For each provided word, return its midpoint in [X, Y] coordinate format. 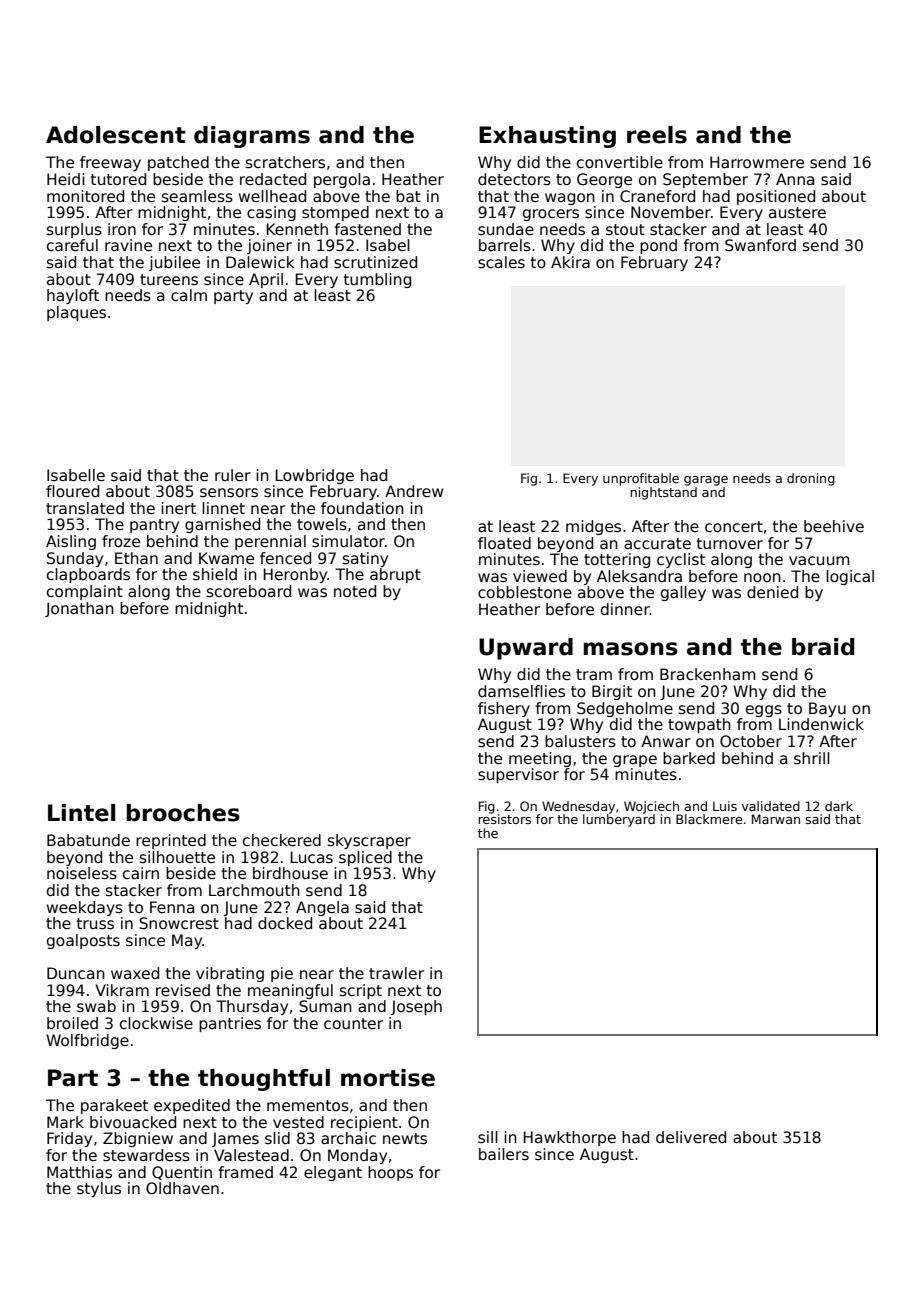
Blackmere [709, 819]
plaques [76, 313]
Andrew [414, 491]
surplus [74, 230]
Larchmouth [254, 890]
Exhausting [547, 137]
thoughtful [264, 1080]
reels [657, 135]
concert [734, 527]
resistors [504, 819]
